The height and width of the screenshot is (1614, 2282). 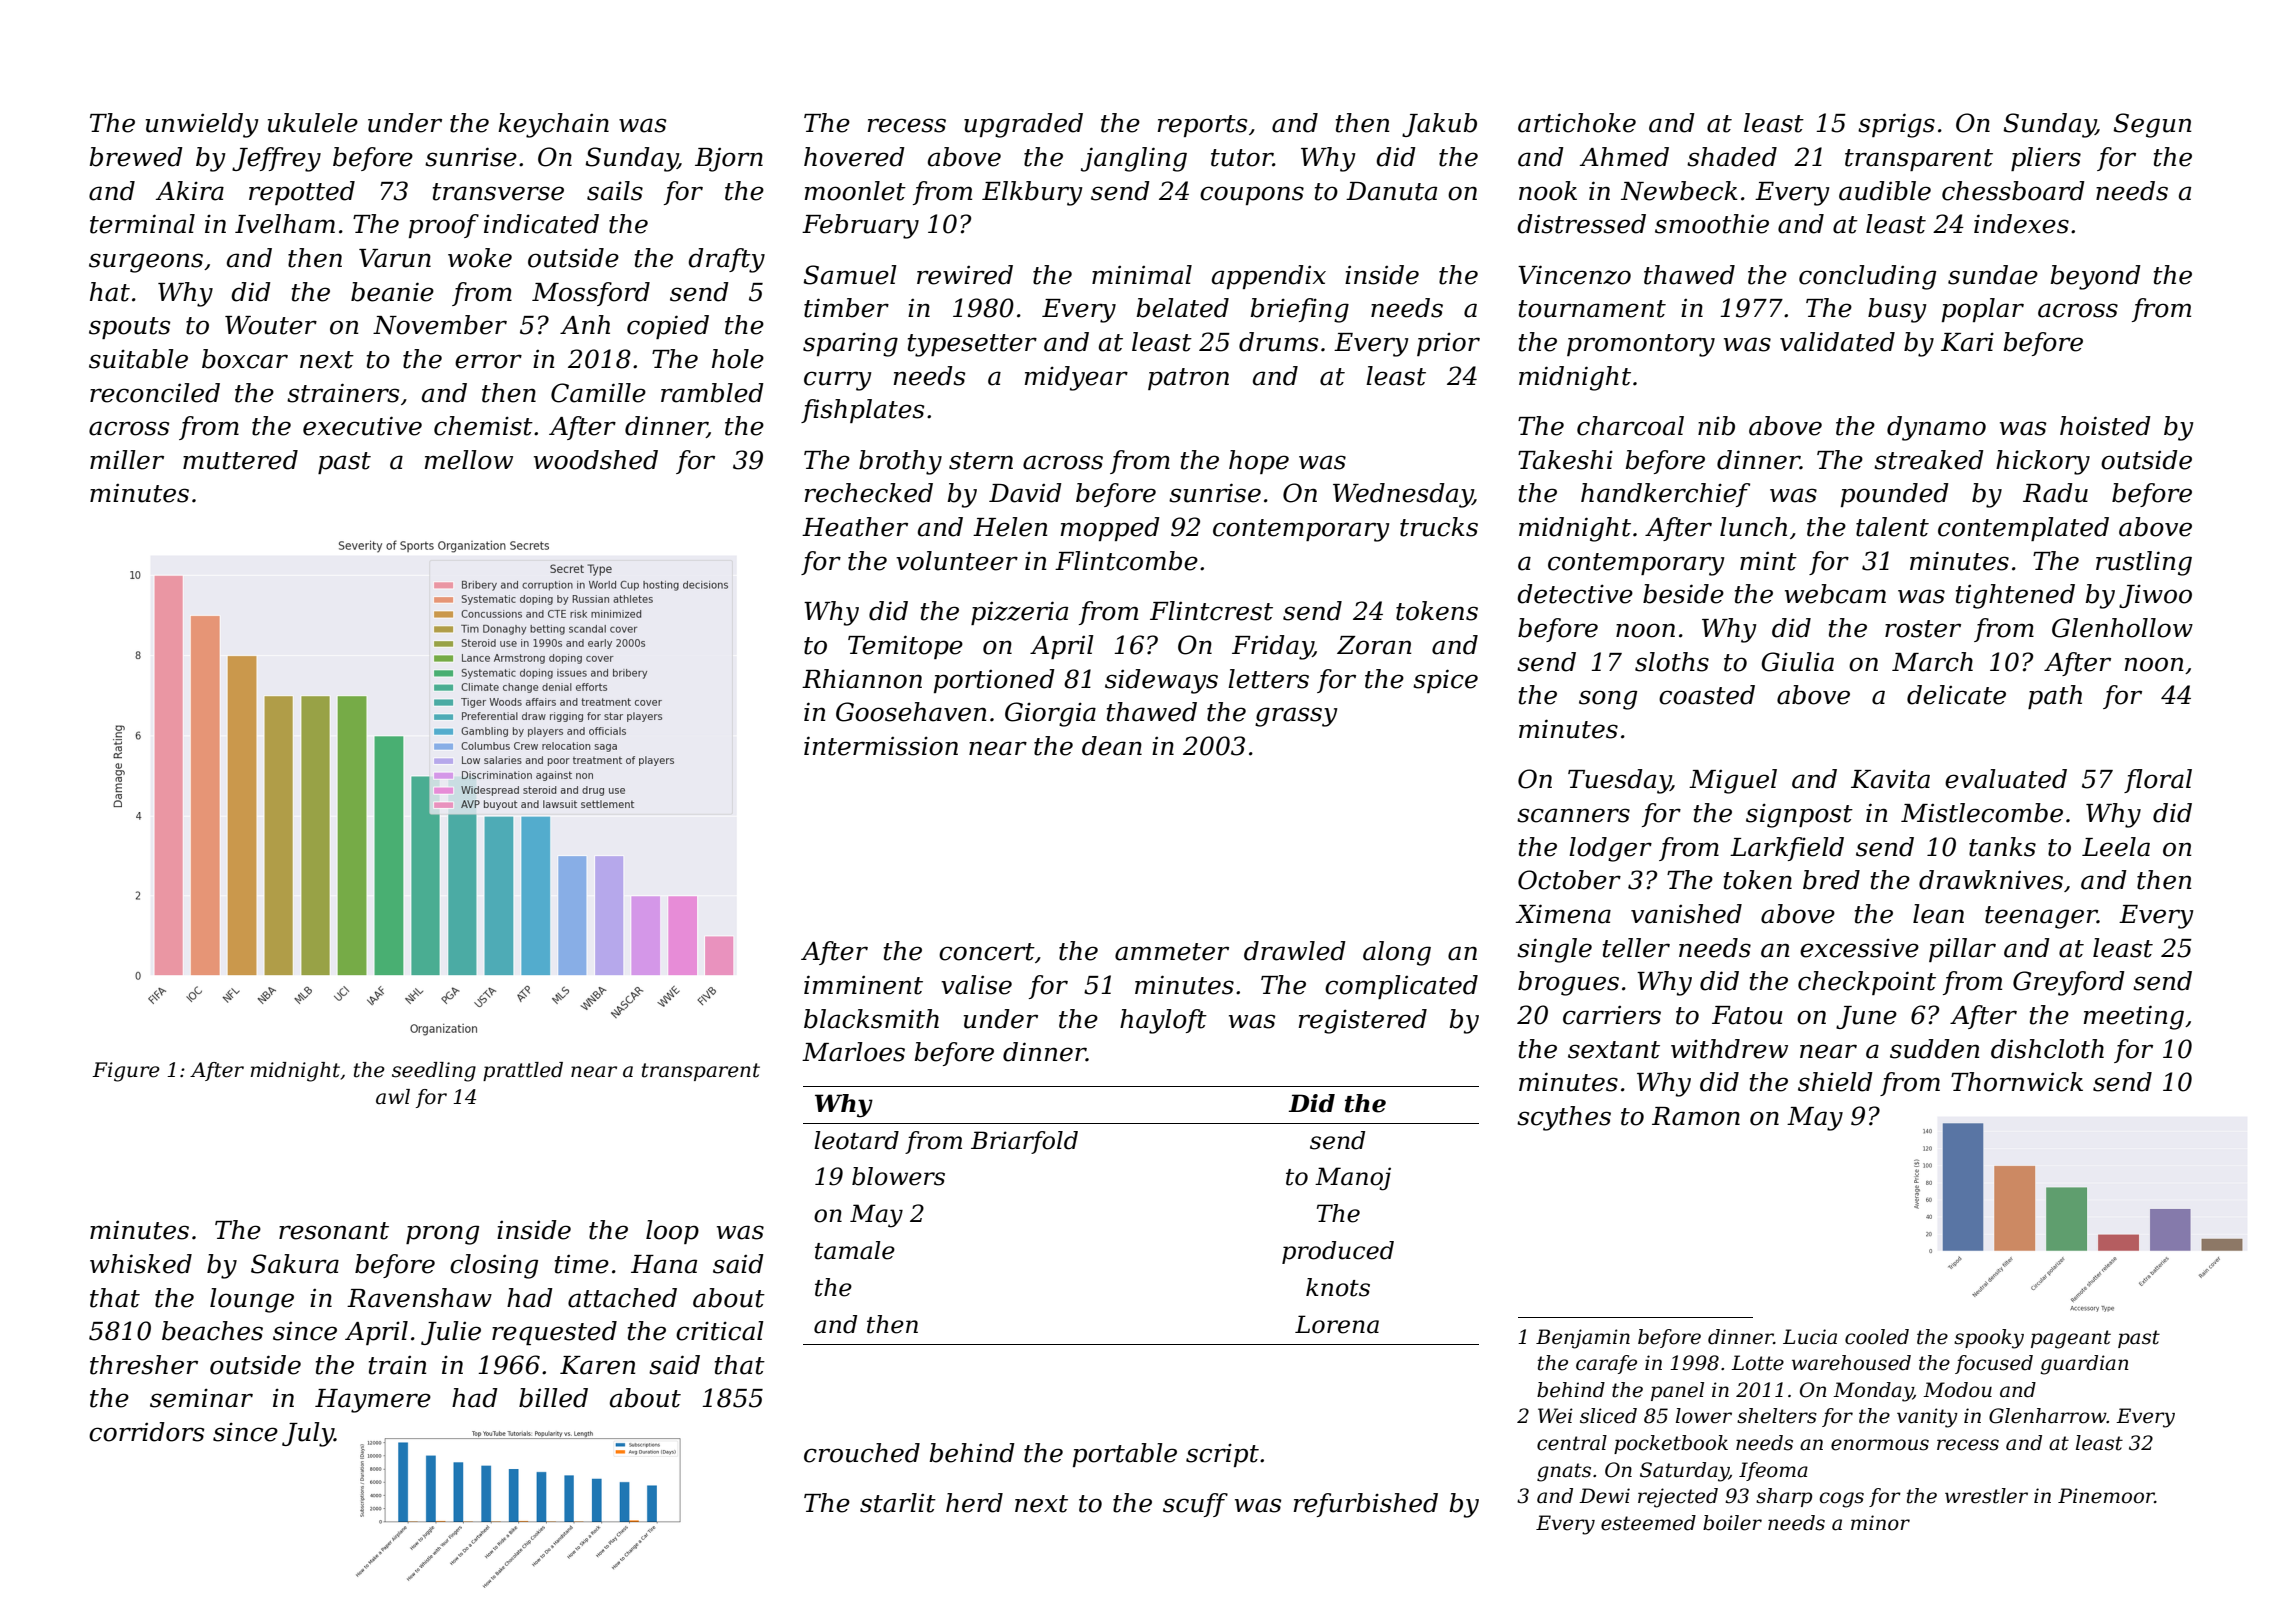 I want to click on upgraded, so click(x=1023, y=125).
